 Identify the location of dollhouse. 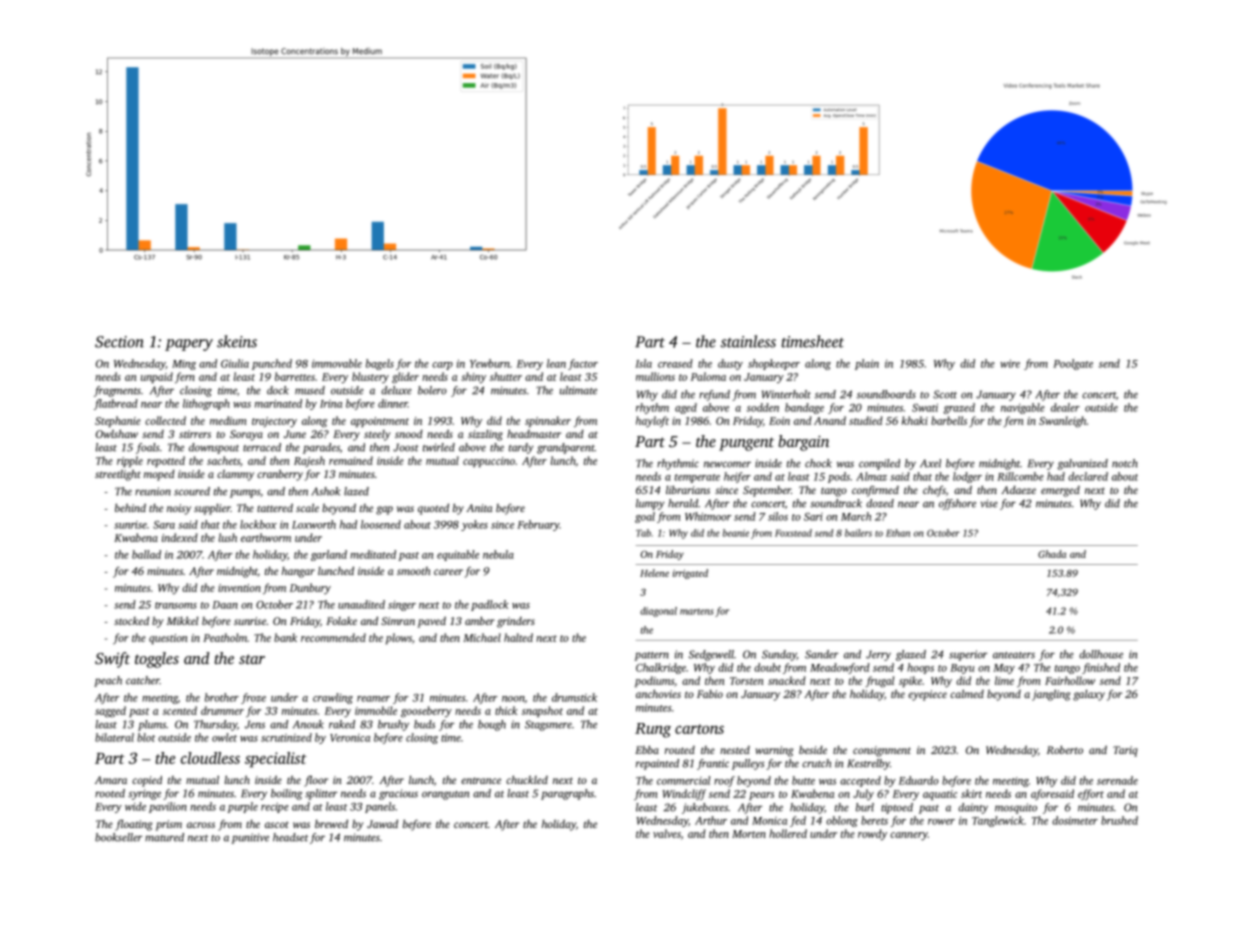
(1101, 654).
